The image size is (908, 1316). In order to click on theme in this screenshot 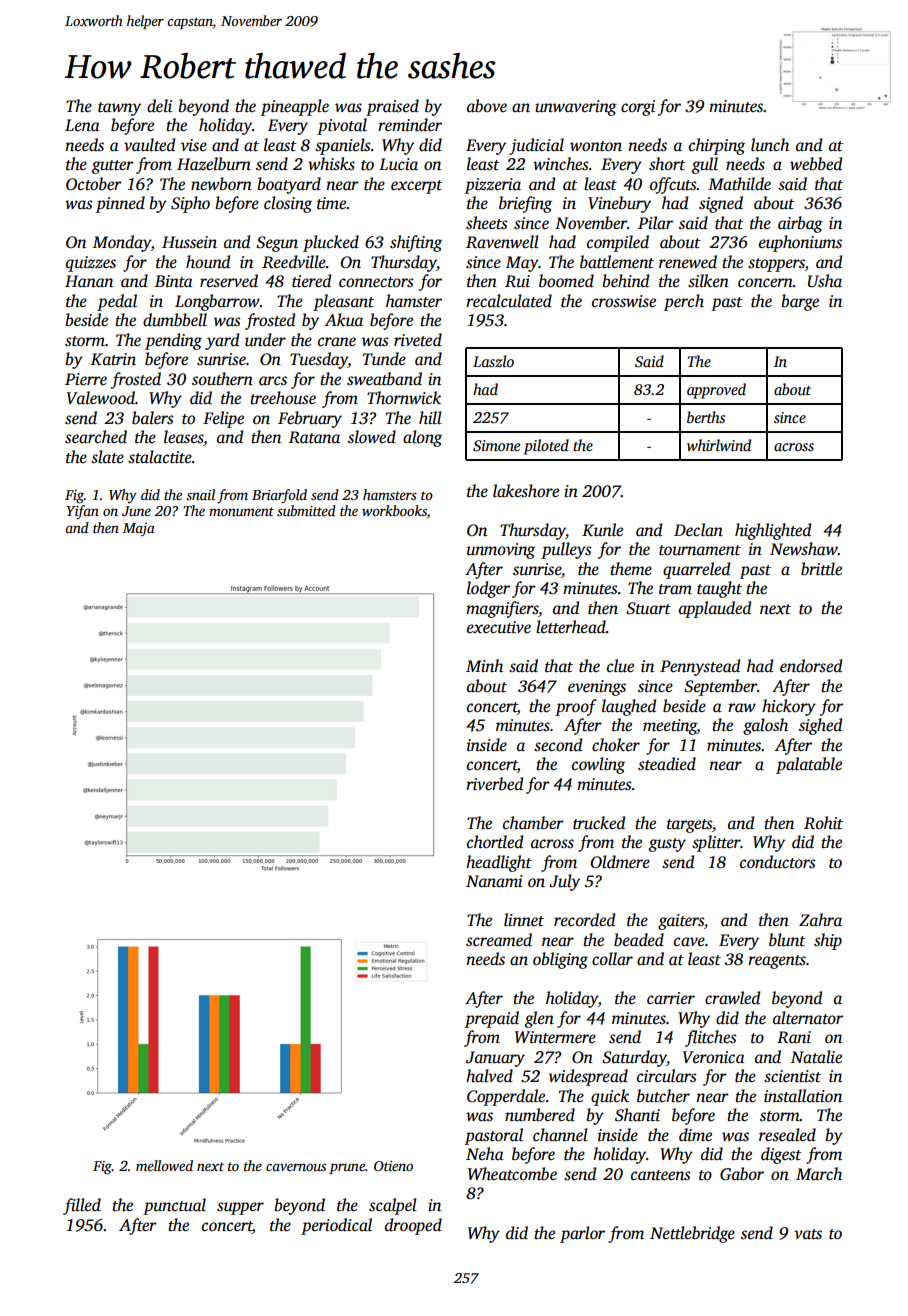, I will do `click(631, 569)`.
